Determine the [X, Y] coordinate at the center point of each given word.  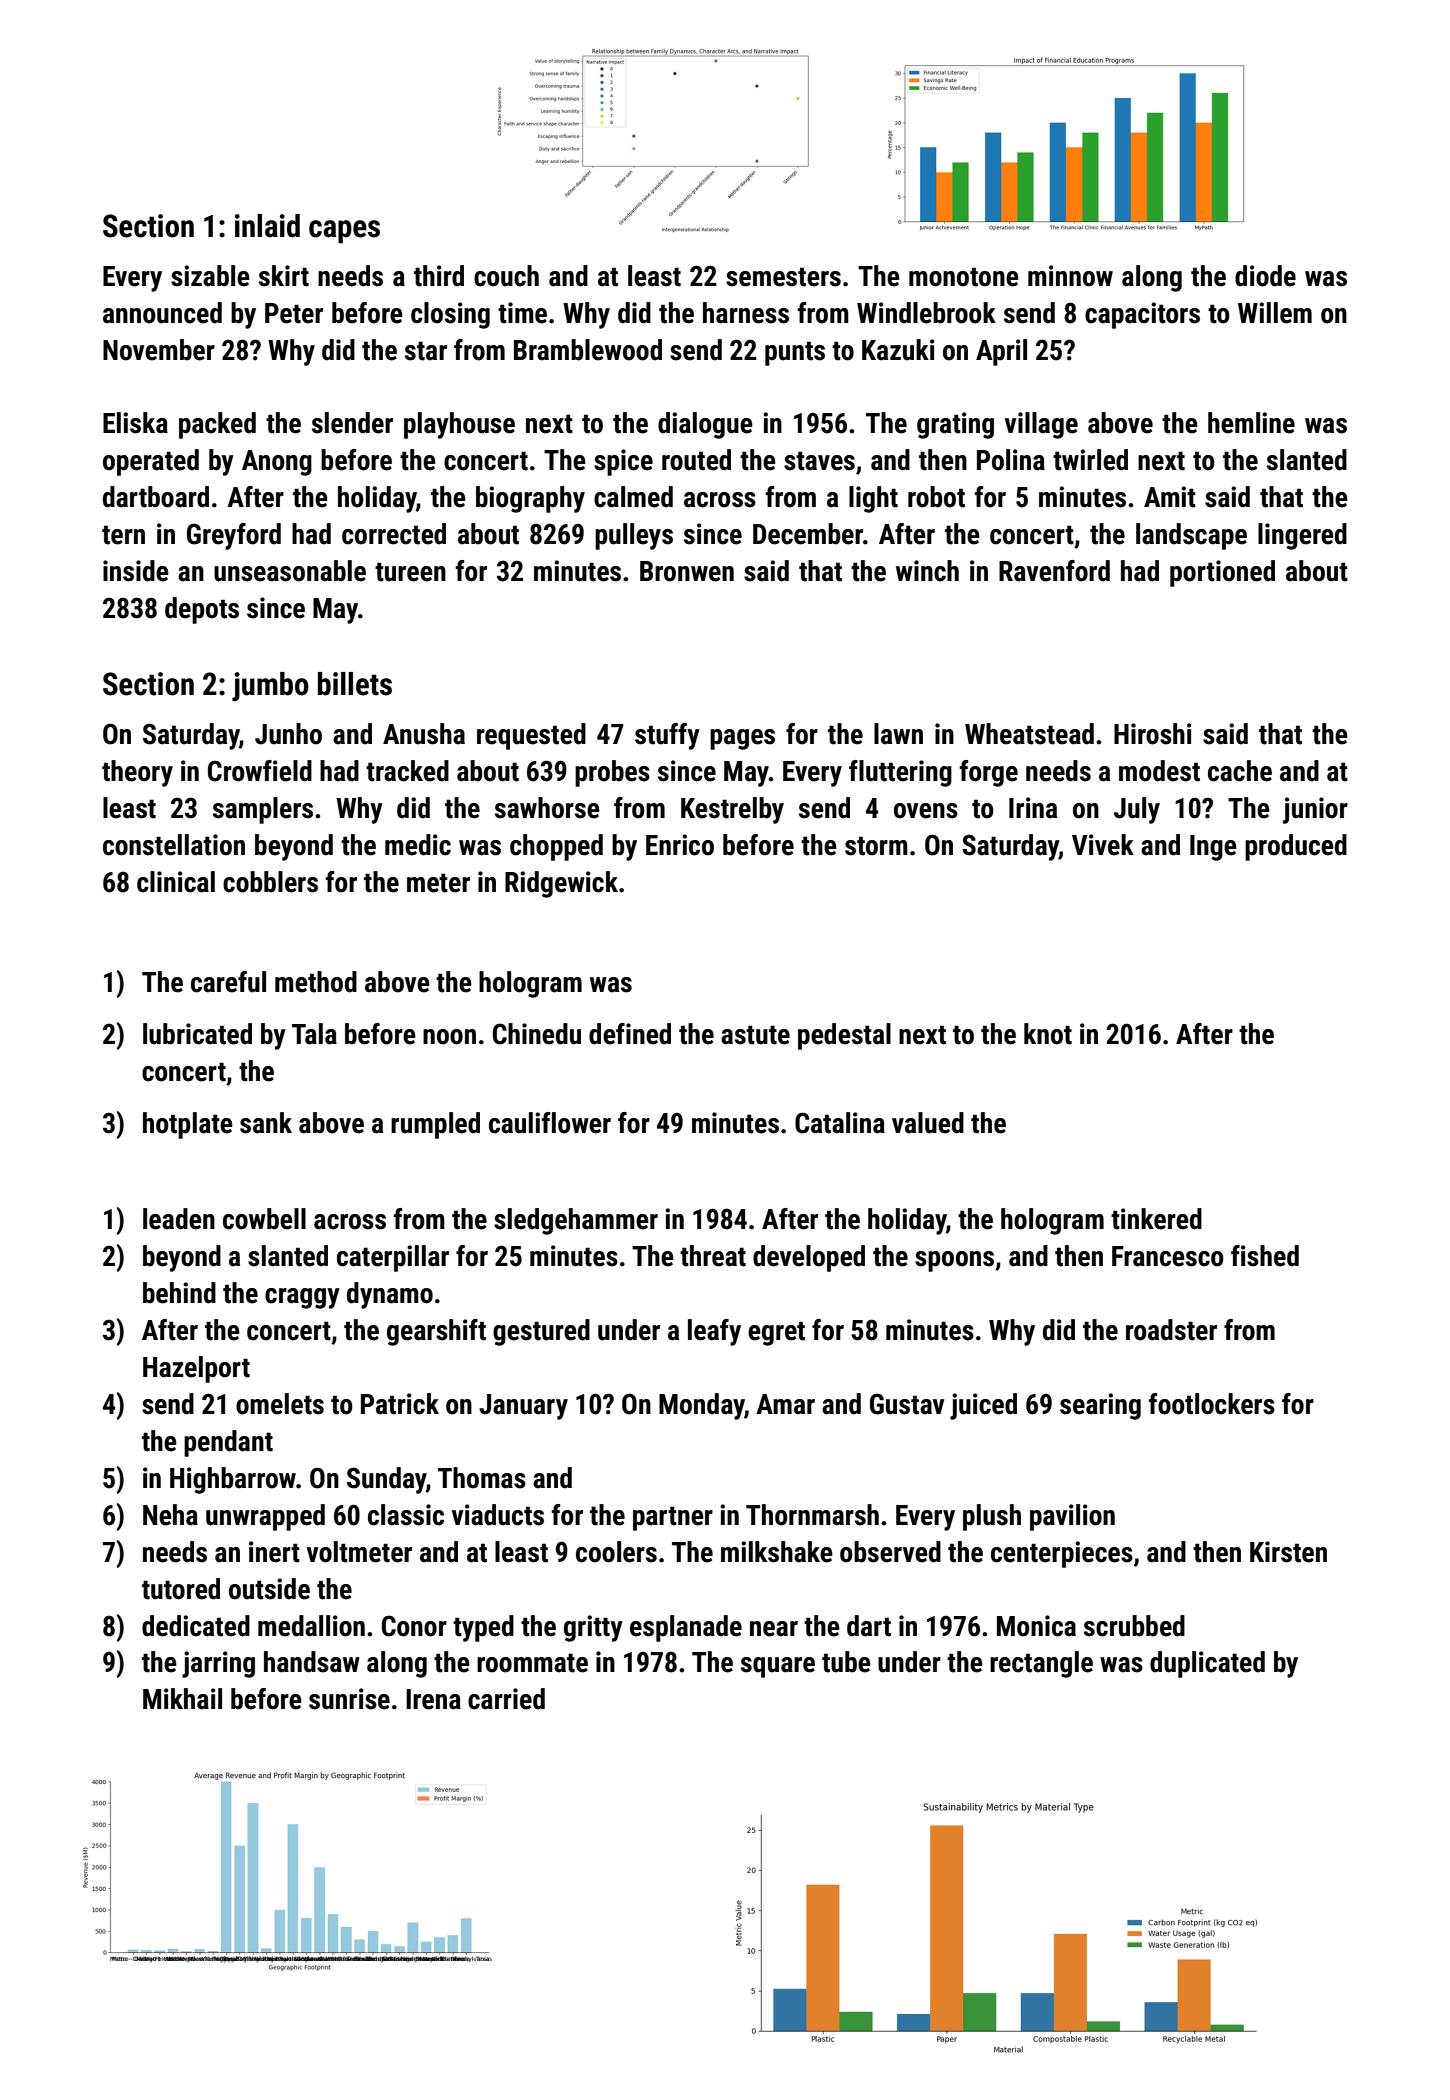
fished [1265, 1256]
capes [344, 232]
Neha [170, 1515]
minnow [1070, 276]
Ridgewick [561, 884]
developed [809, 1258]
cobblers [270, 882]
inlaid [267, 226]
